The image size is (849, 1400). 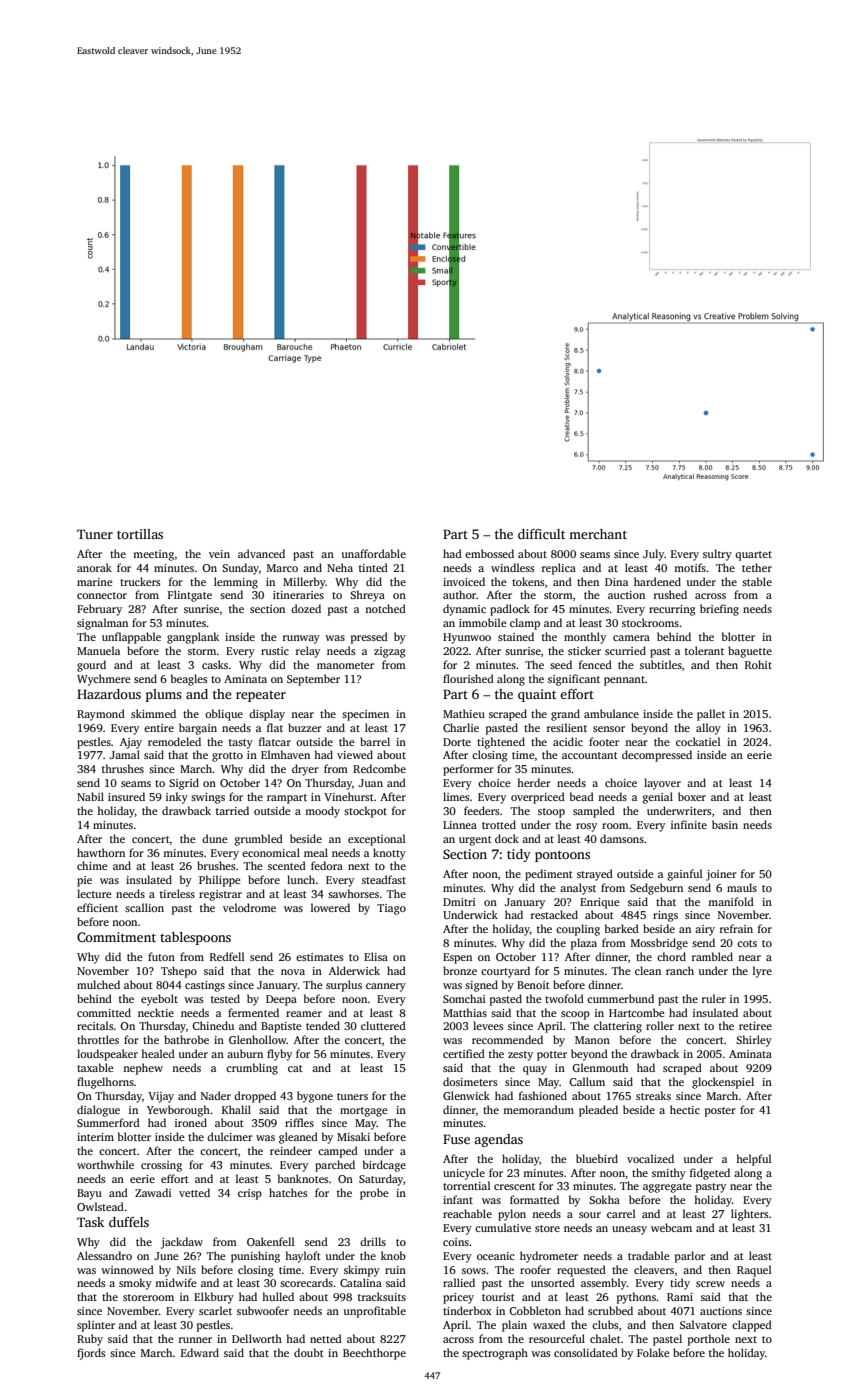 I want to click on mauls, so click(x=742, y=887).
